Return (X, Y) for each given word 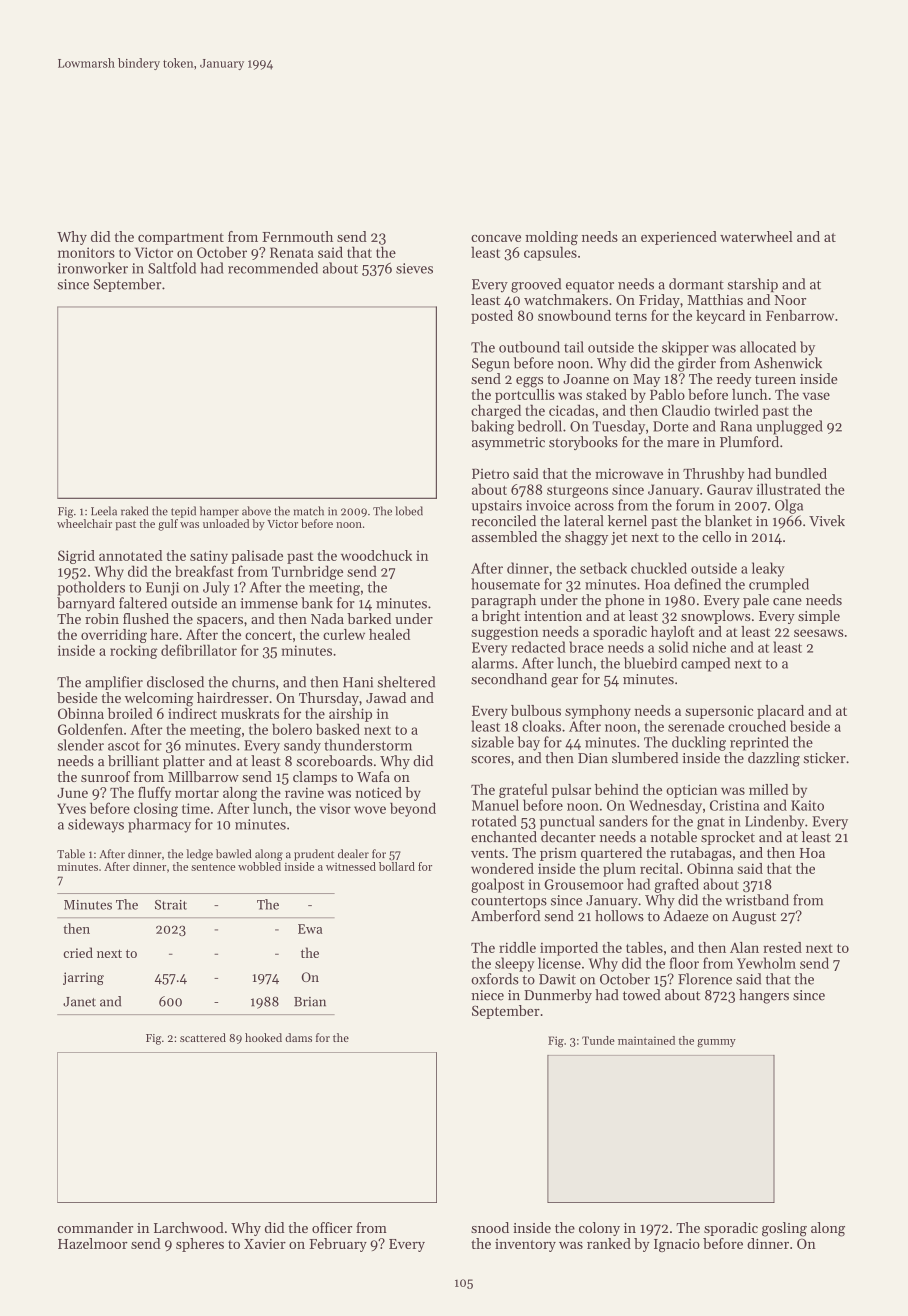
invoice (548, 505)
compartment (181, 239)
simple (819, 617)
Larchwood (189, 1227)
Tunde (598, 1040)
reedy (734, 380)
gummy (716, 1043)
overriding (114, 636)
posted (492, 317)
